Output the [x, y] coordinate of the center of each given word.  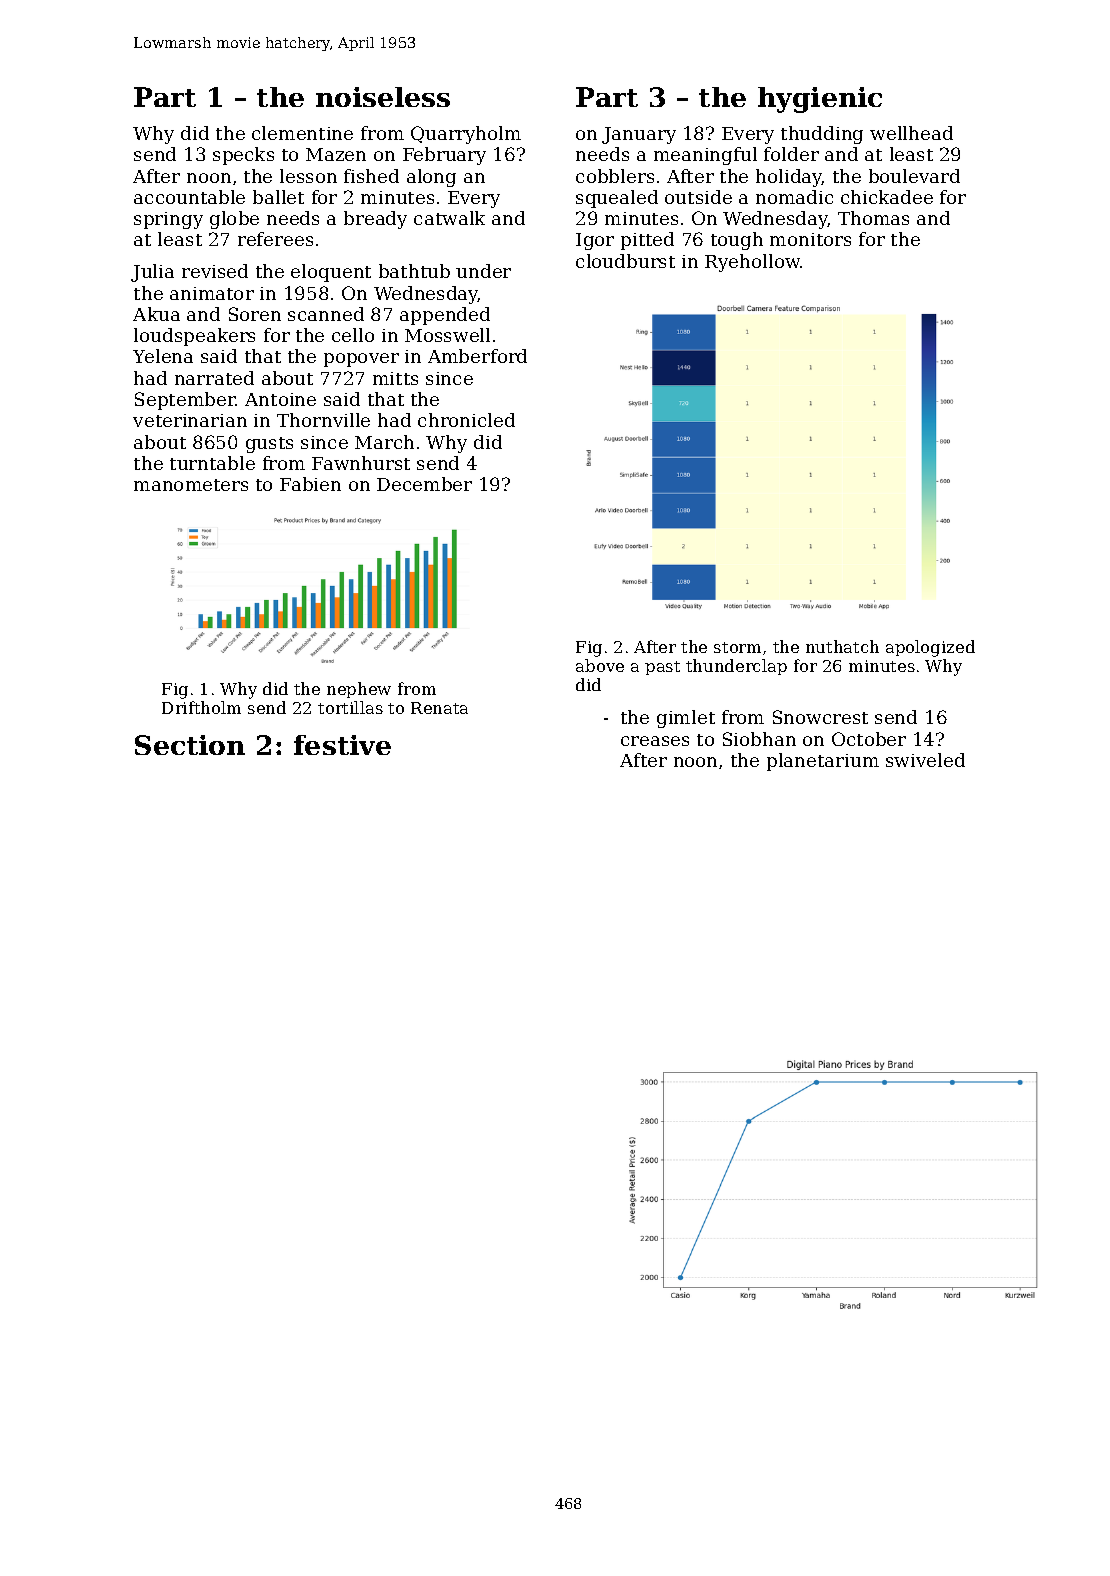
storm [737, 647]
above [600, 665]
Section [190, 745]
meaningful [705, 156]
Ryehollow [753, 263]
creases [655, 741]
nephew [359, 690]
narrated [214, 378]
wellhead [911, 133]
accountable [189, 197]
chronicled [466, 420]
